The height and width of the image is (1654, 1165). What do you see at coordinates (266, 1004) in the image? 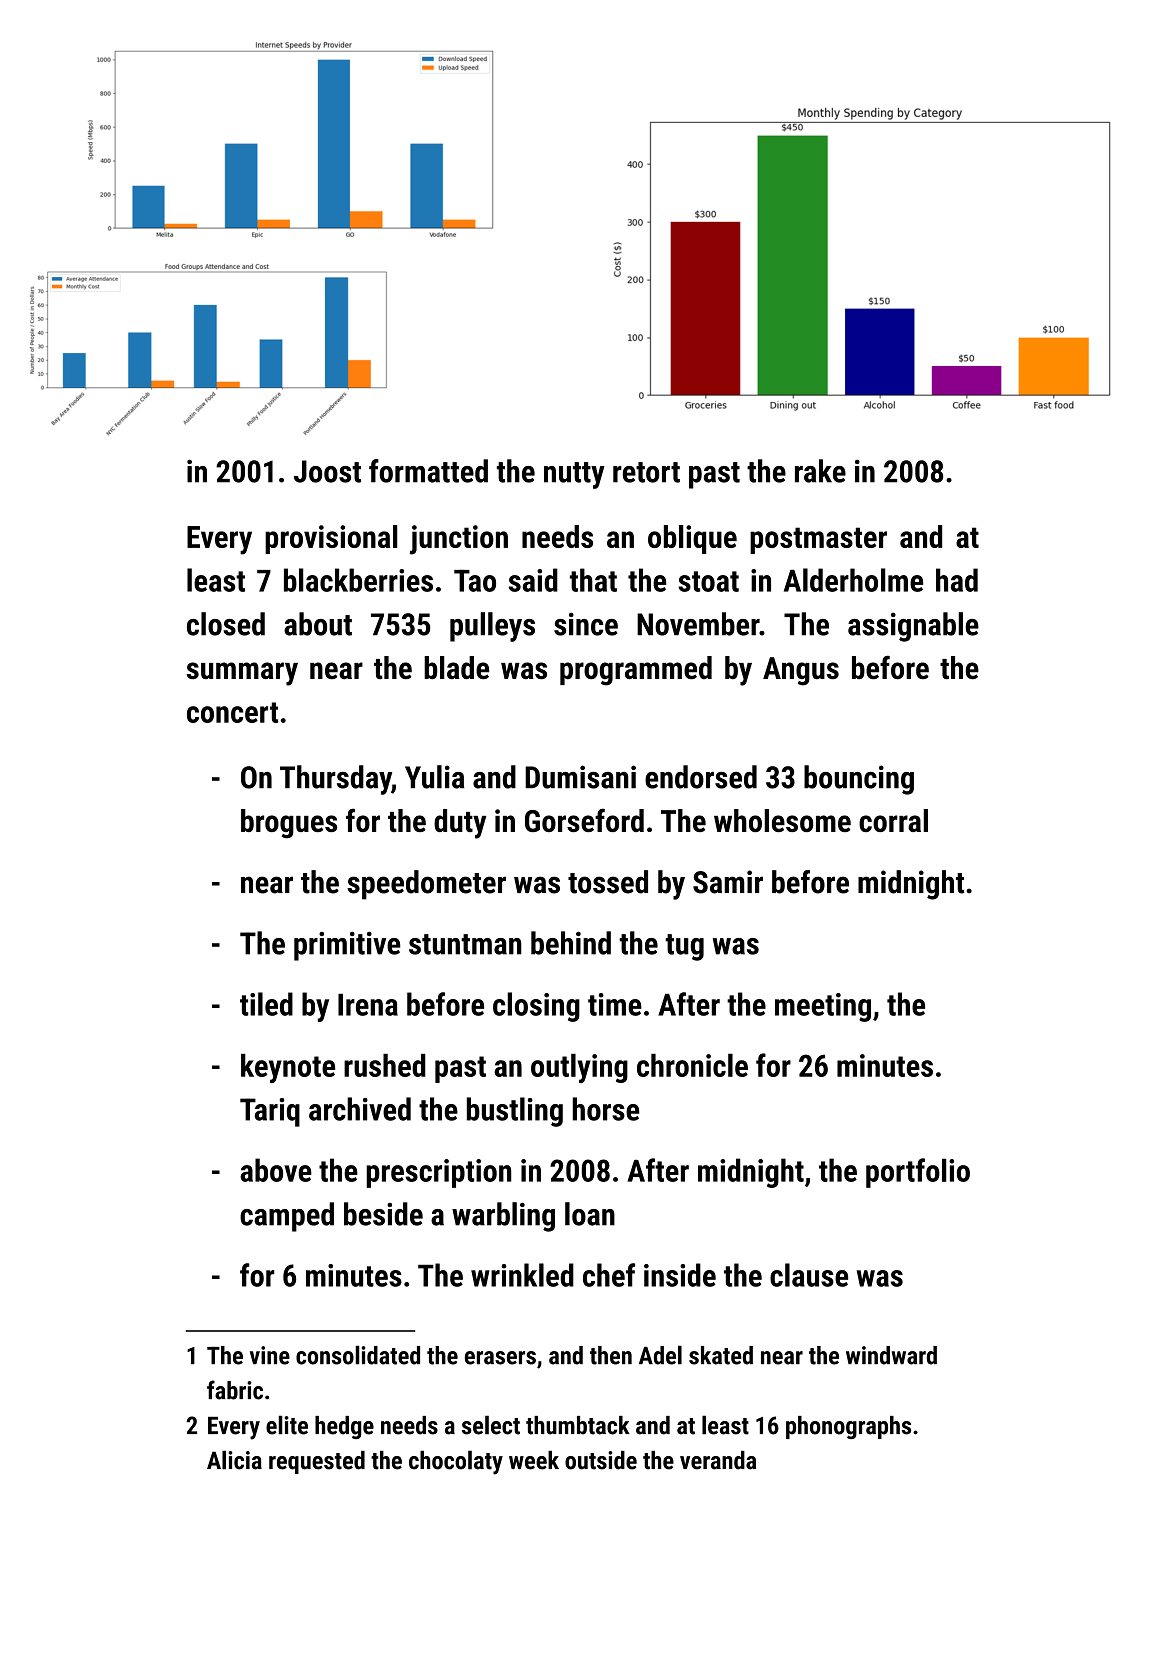
I see `tiled` at bounding box center [266, 1004].
